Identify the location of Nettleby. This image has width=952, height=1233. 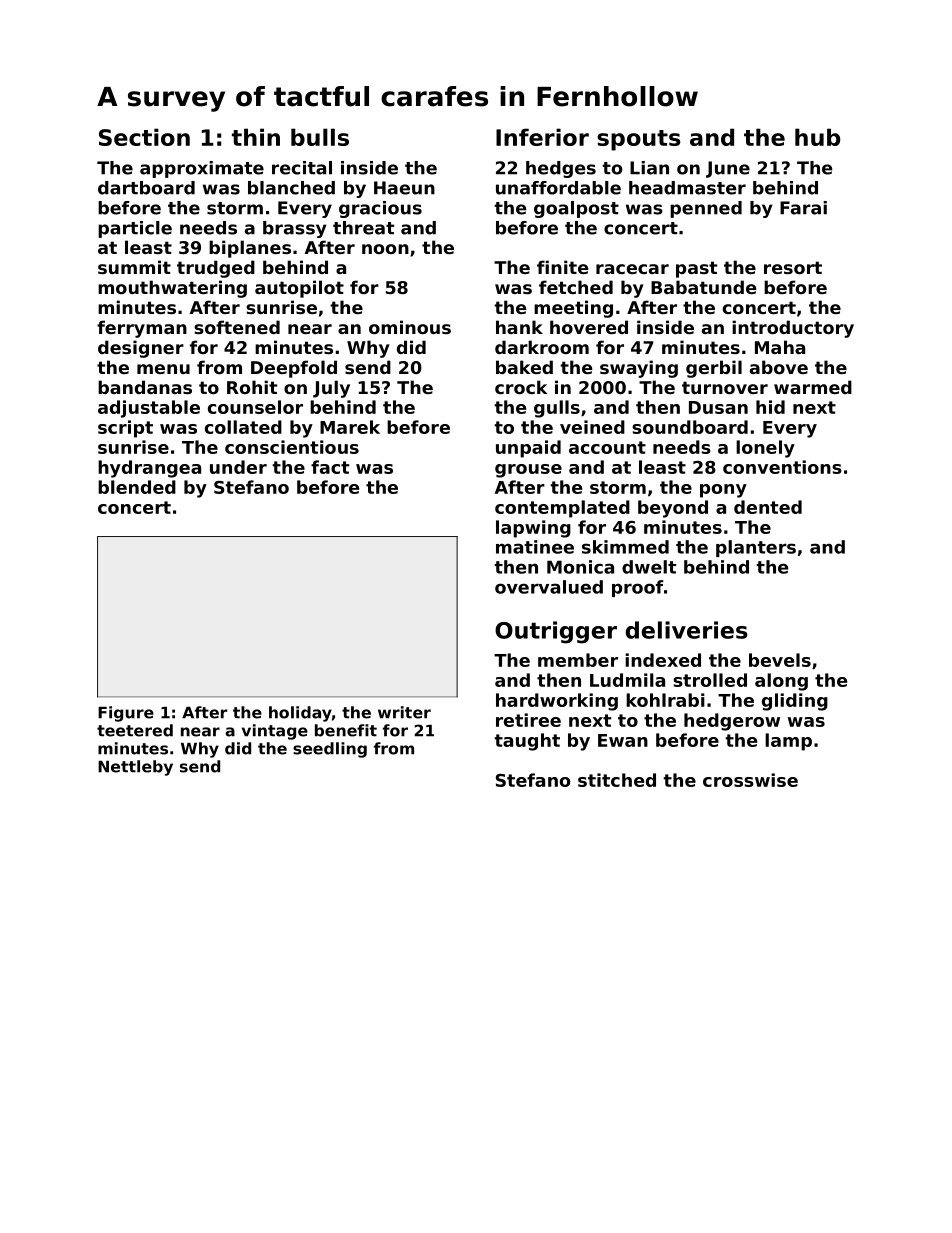
(135, 768).
